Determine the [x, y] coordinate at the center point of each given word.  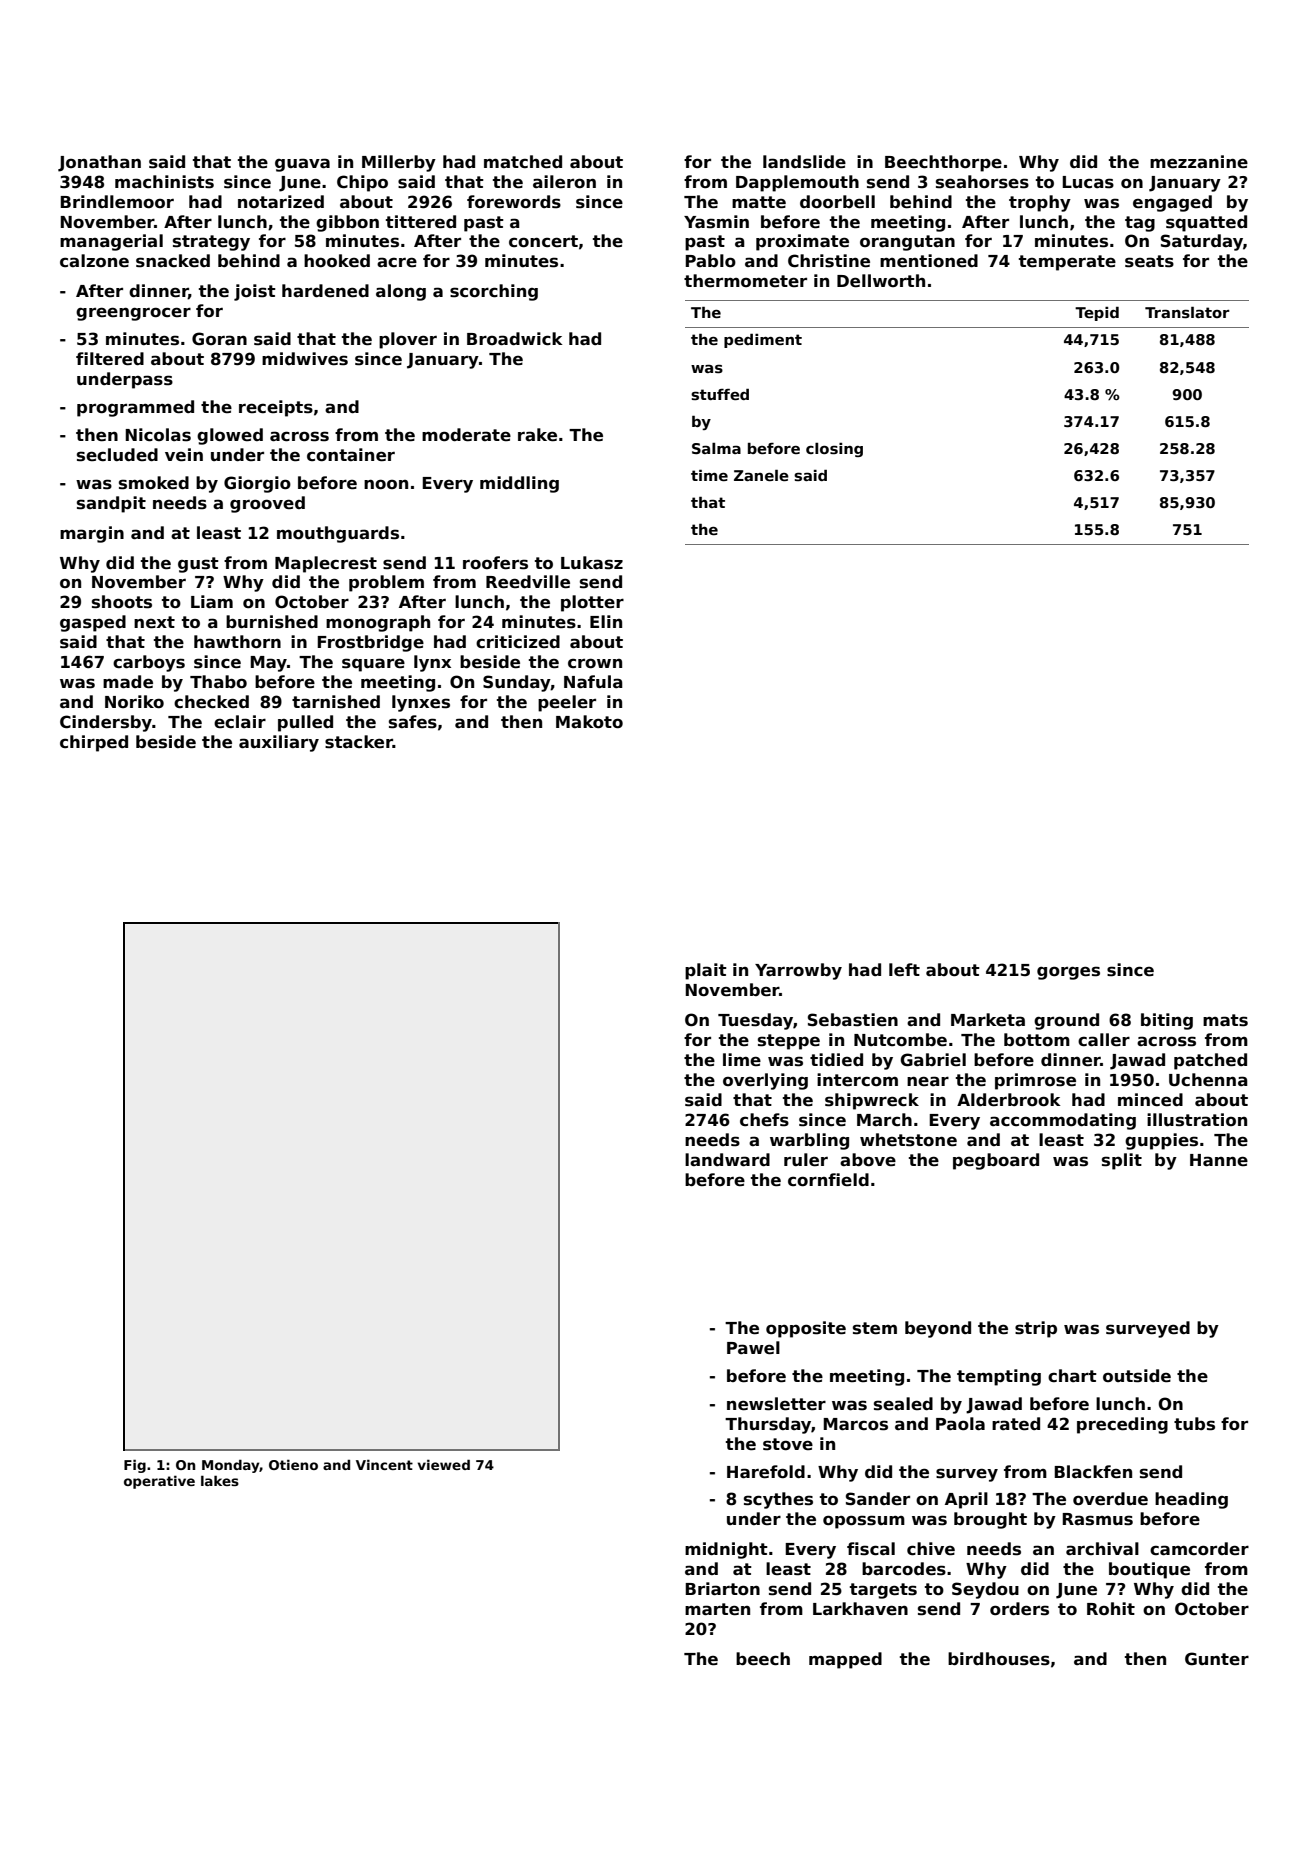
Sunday [517, 683]
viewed [444, 1464]
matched [523, 162]
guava [302, 165]
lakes [220, 1480]
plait [706, 971]
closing [834, 450]
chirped [94, 743]
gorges [1068, 973]
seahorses [982, 182]
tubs [1194, 1424]
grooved [267, 504]
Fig [135, 1466]
